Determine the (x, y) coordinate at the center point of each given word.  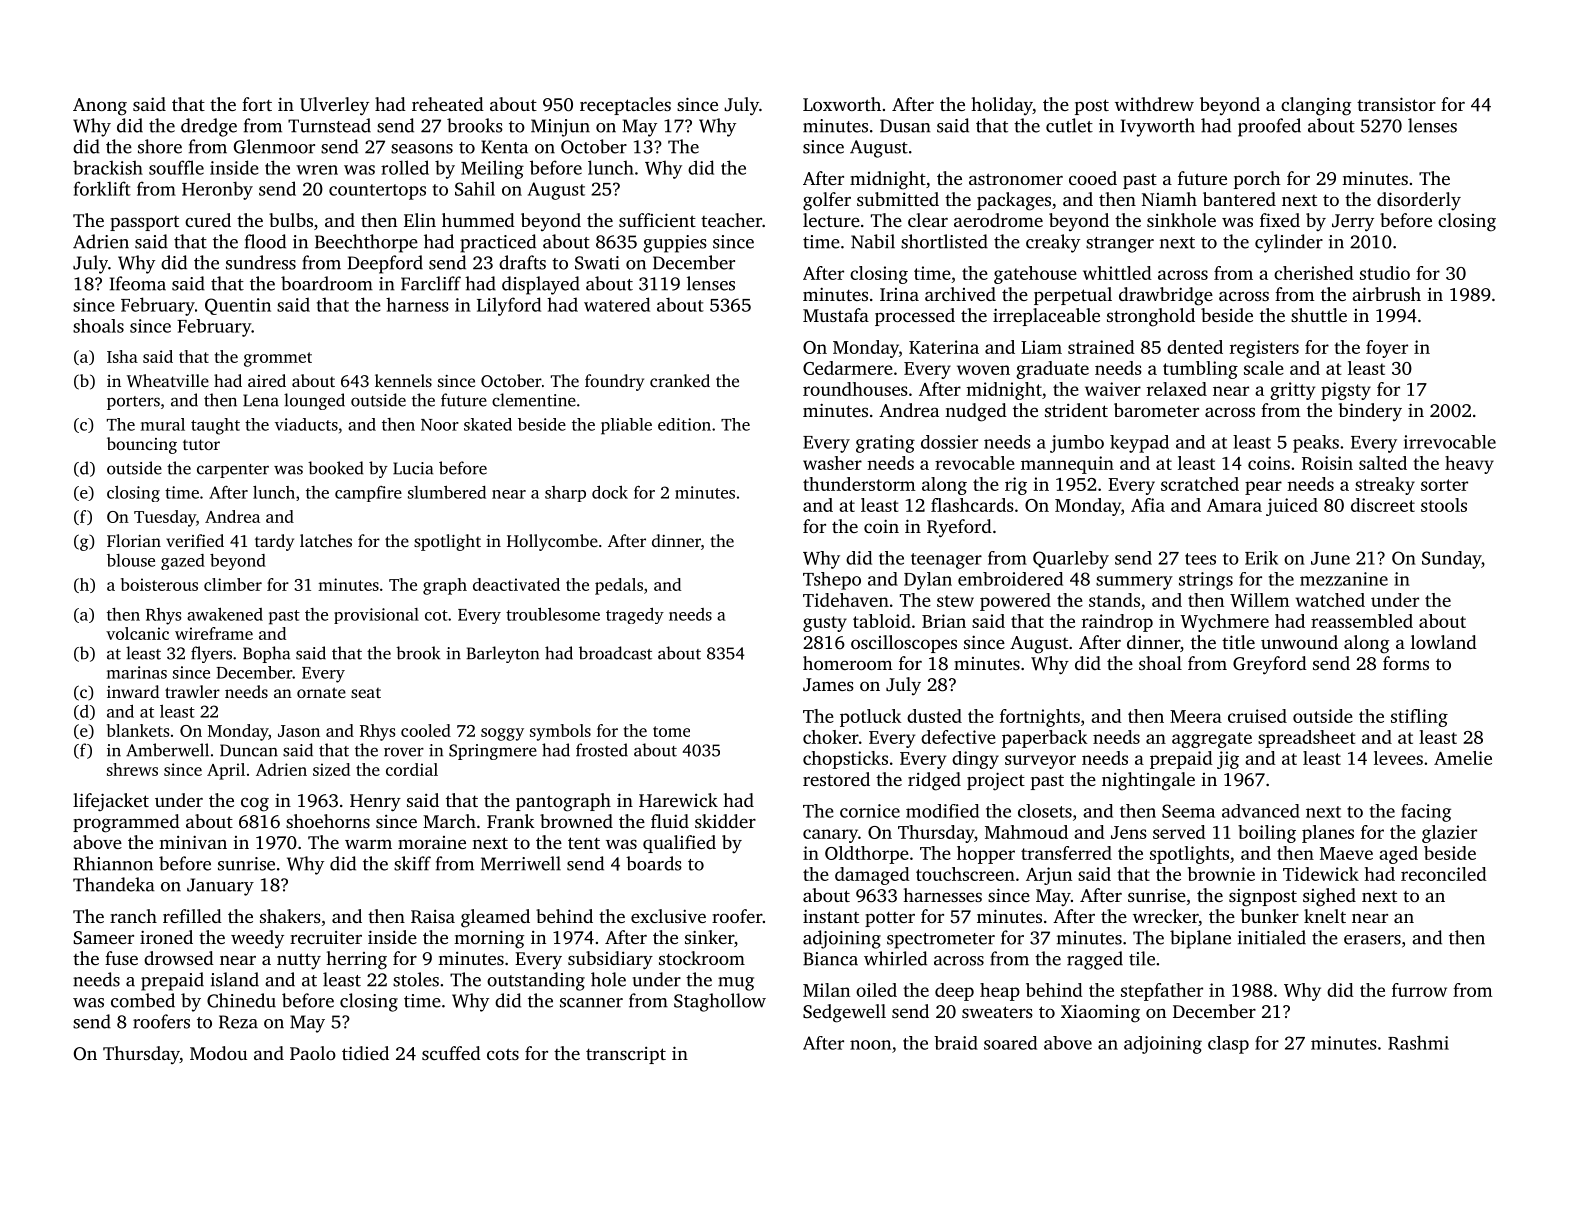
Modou (218, 1053)
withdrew (1154, 104)
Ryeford (959, 528)
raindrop (1117, 623)
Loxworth (842, 104)
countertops (377, 192)
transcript (626, 1055)
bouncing (142, 445)
